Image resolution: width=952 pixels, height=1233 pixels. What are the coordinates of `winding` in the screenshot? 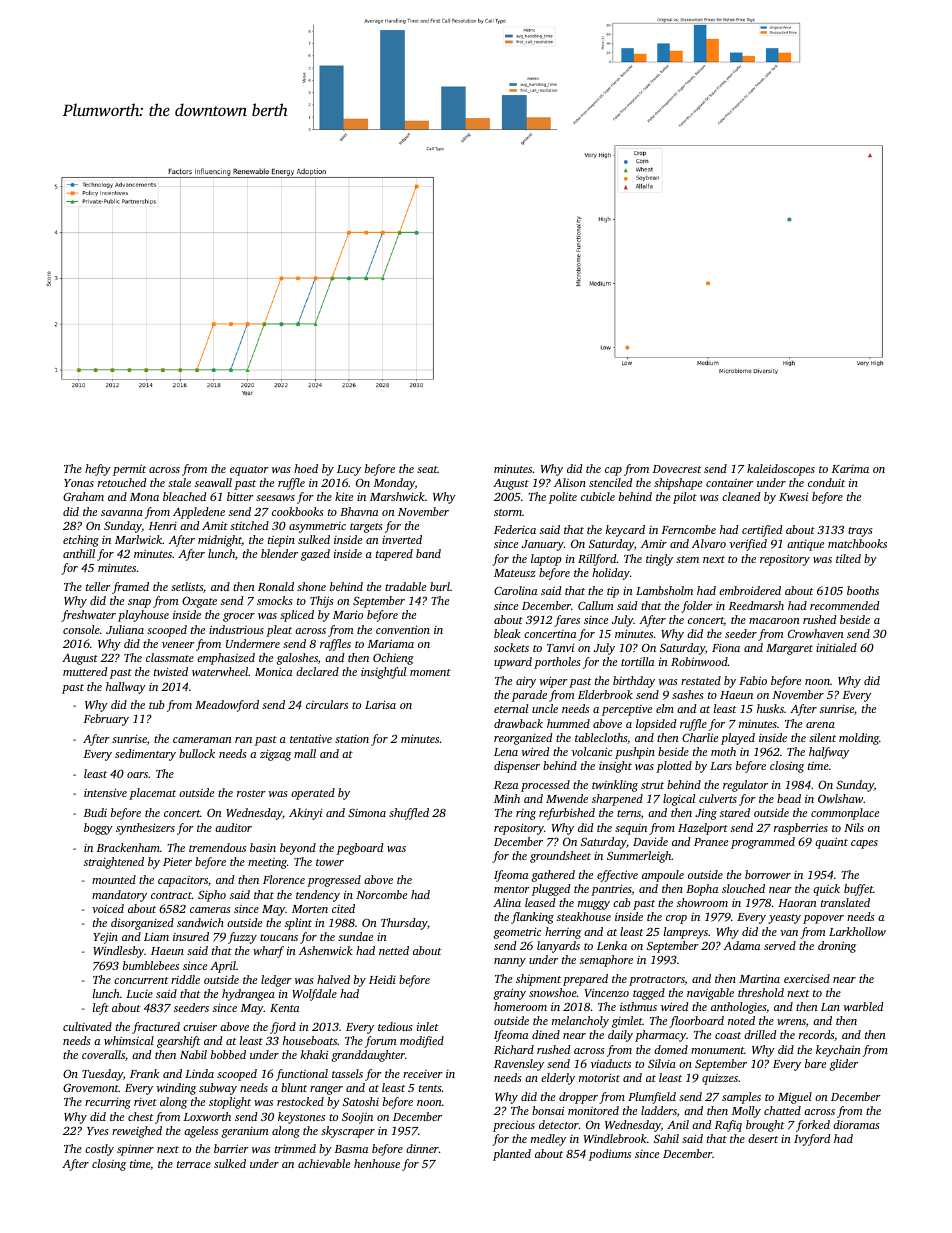 It's located at (176, 1089).
